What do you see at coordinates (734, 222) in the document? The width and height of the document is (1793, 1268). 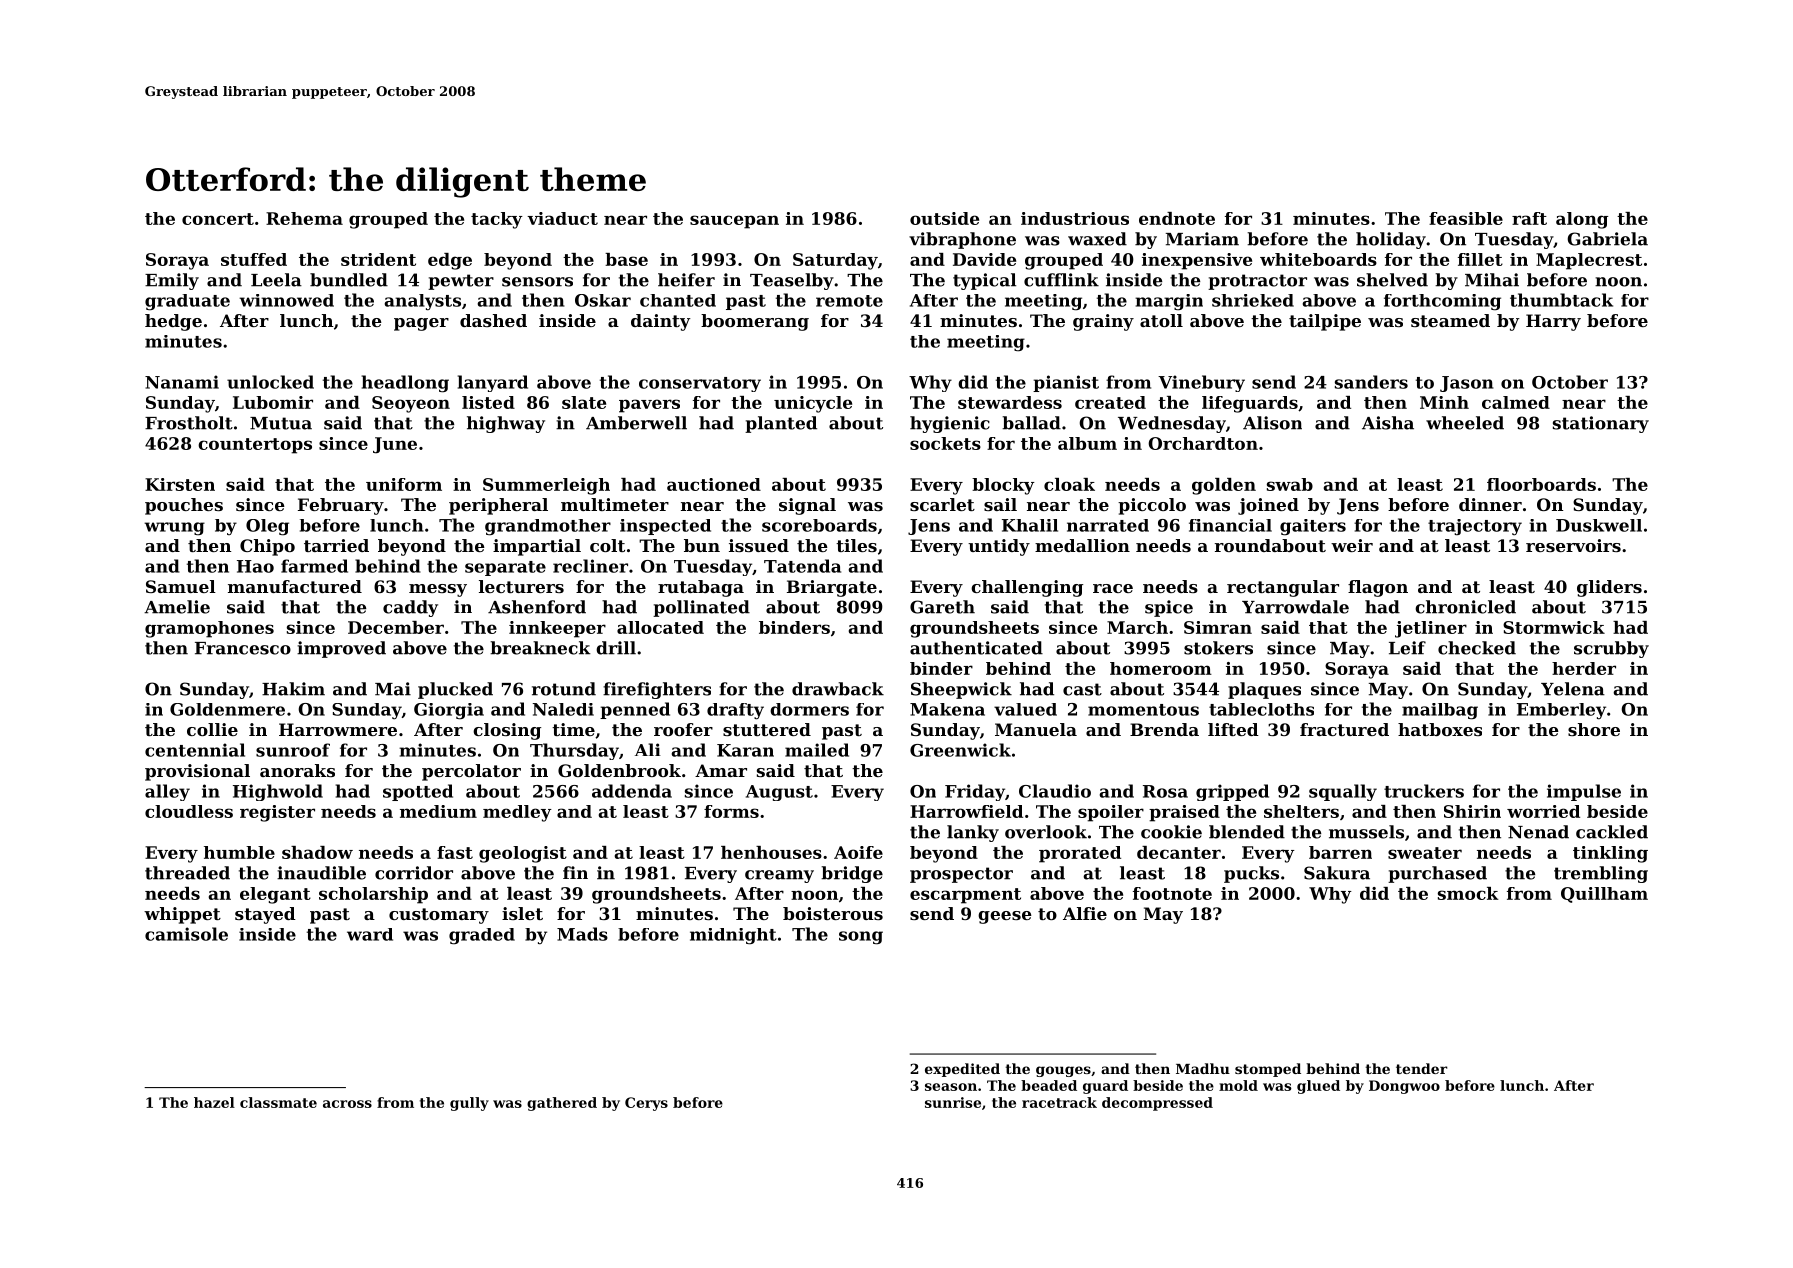 I see `saucepan` at bounding box center [734, 222].
